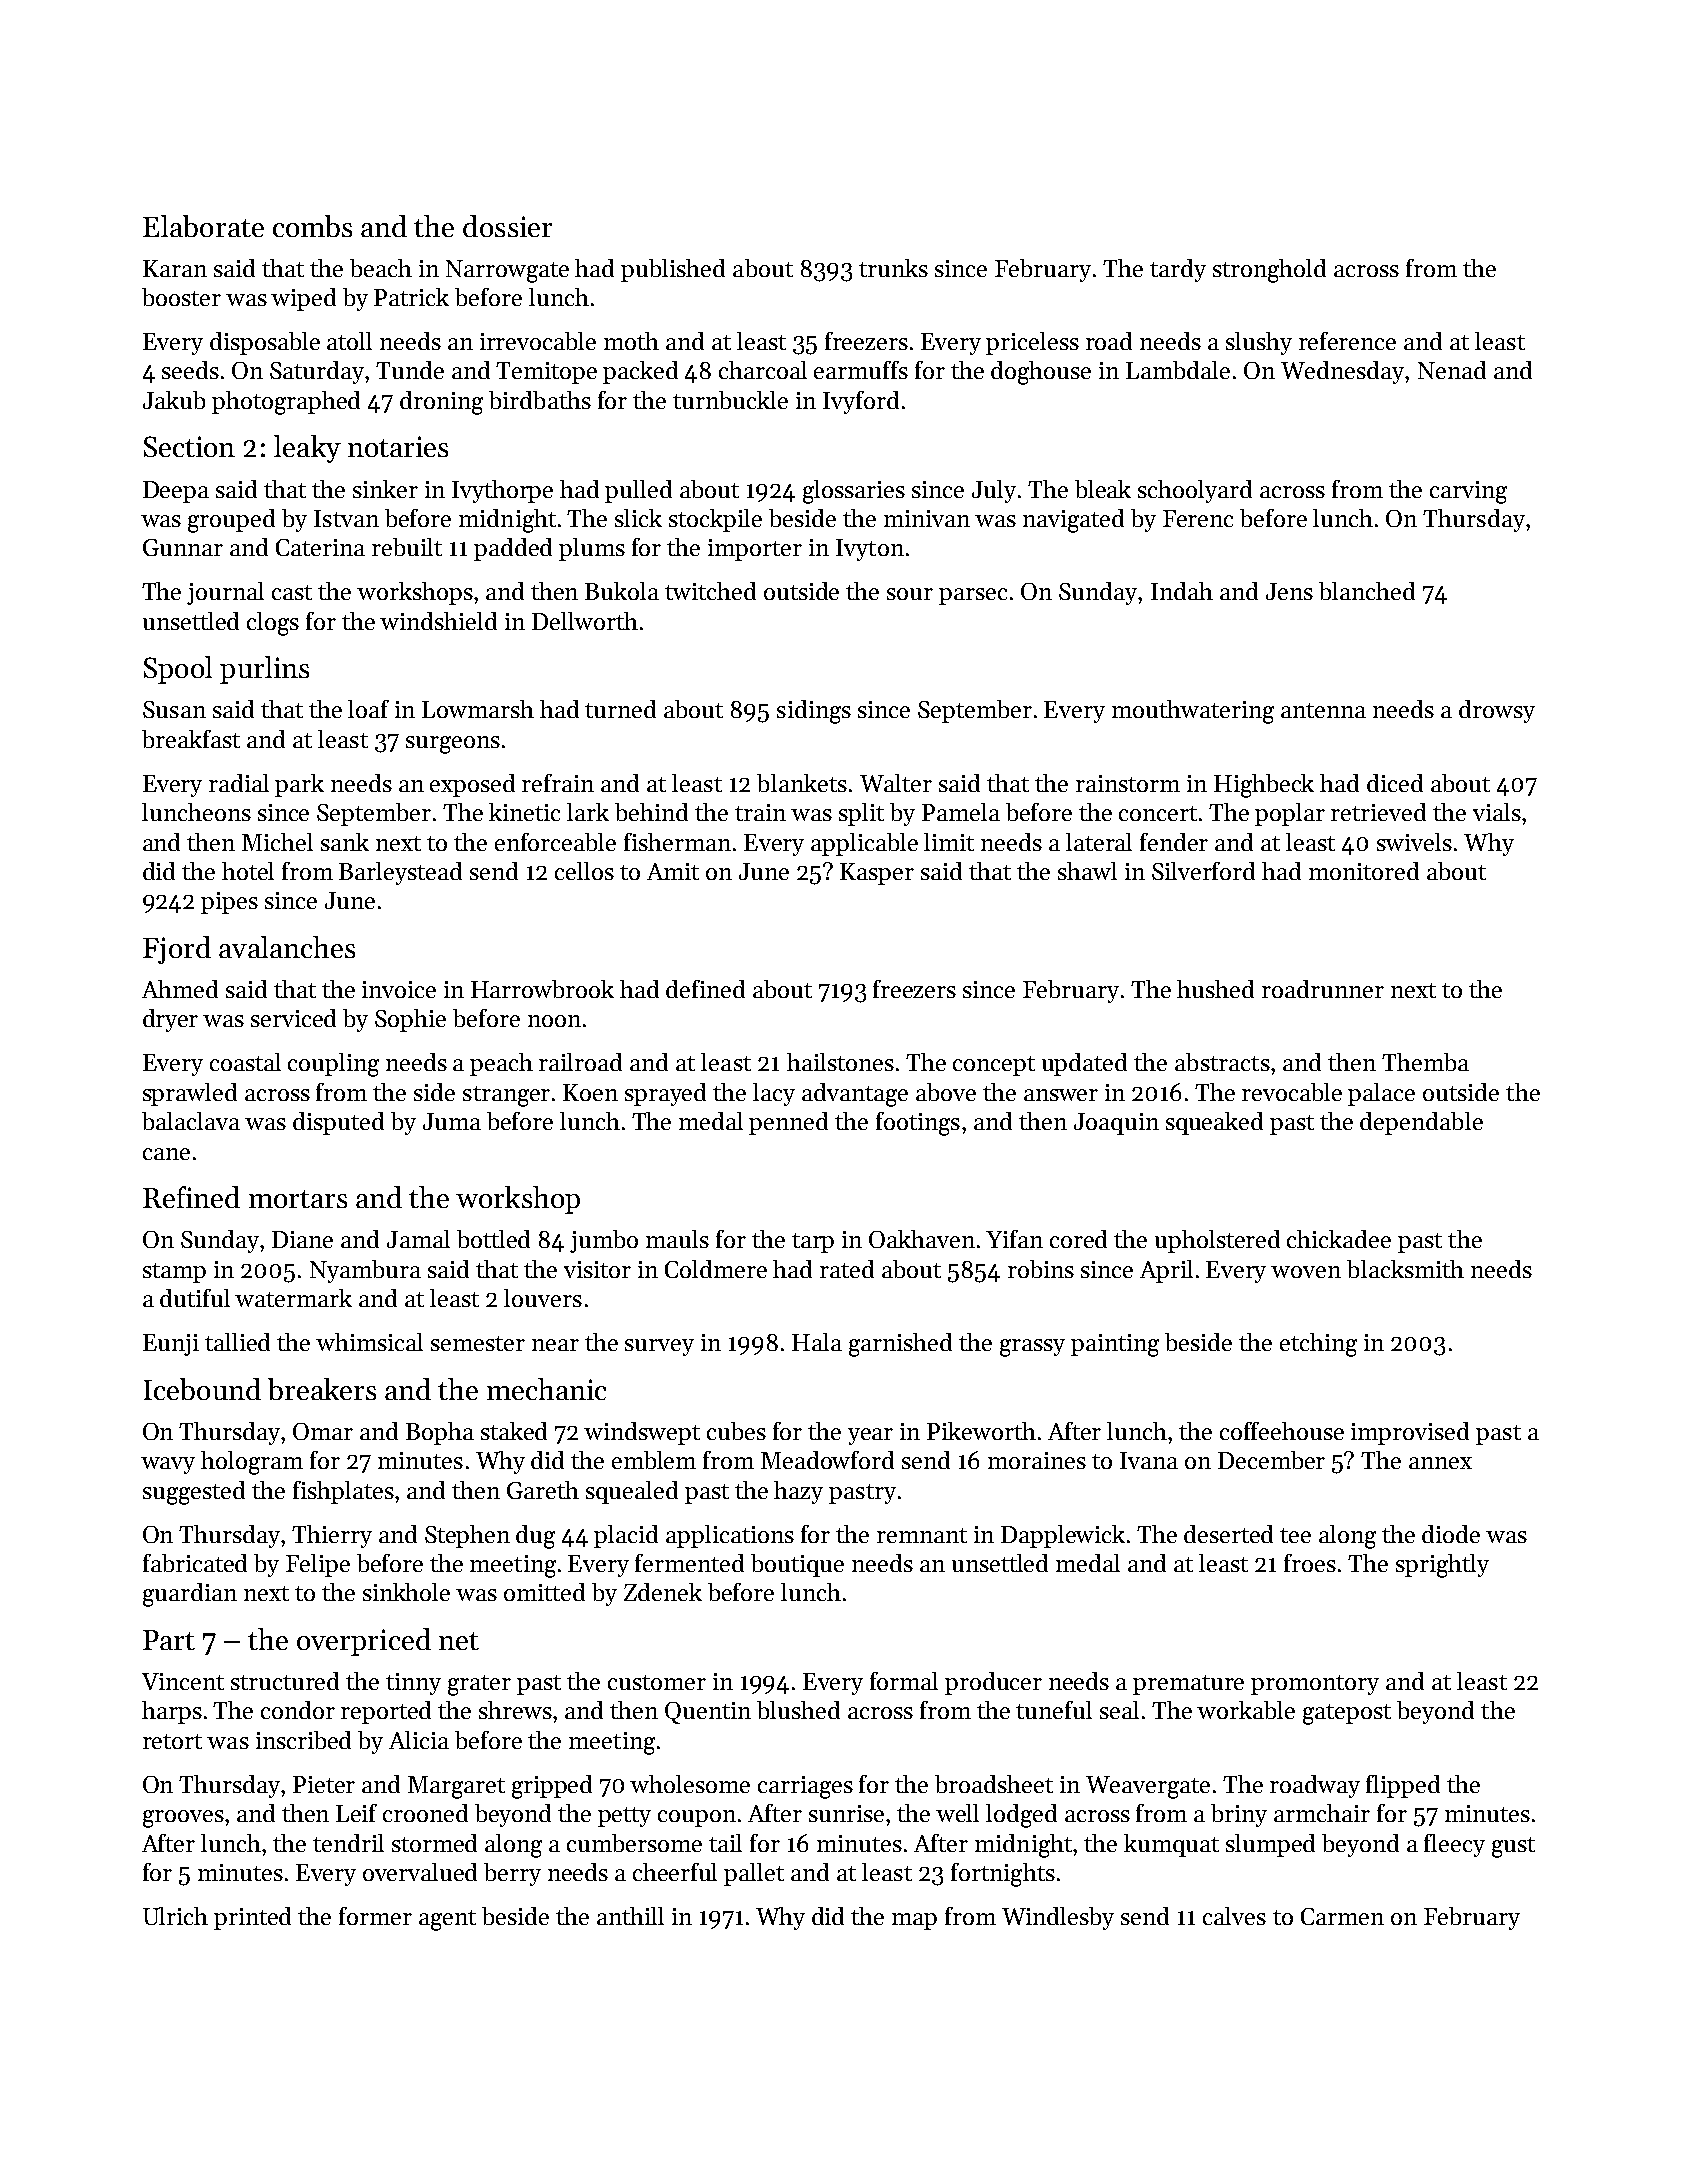  What do you see at coordinates (169, 1640) in the document?
I see `Part` at bounding box center [169, 1640].
